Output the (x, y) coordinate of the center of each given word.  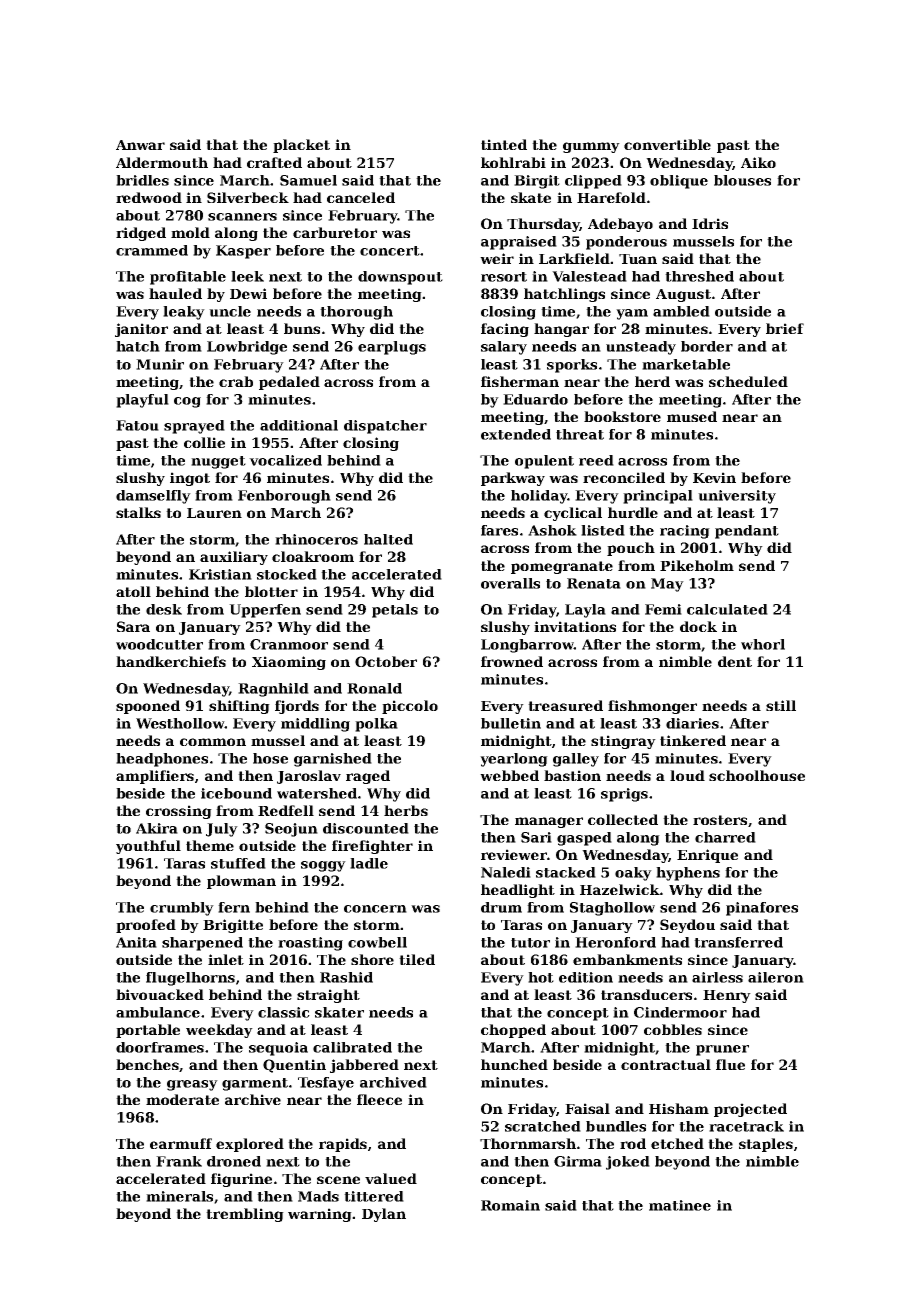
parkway (513, 479)
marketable (686, 364)
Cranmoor (289, 644)
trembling (245, 1215)
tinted (504, 144)
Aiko (758, 162)
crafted (274, 162)
